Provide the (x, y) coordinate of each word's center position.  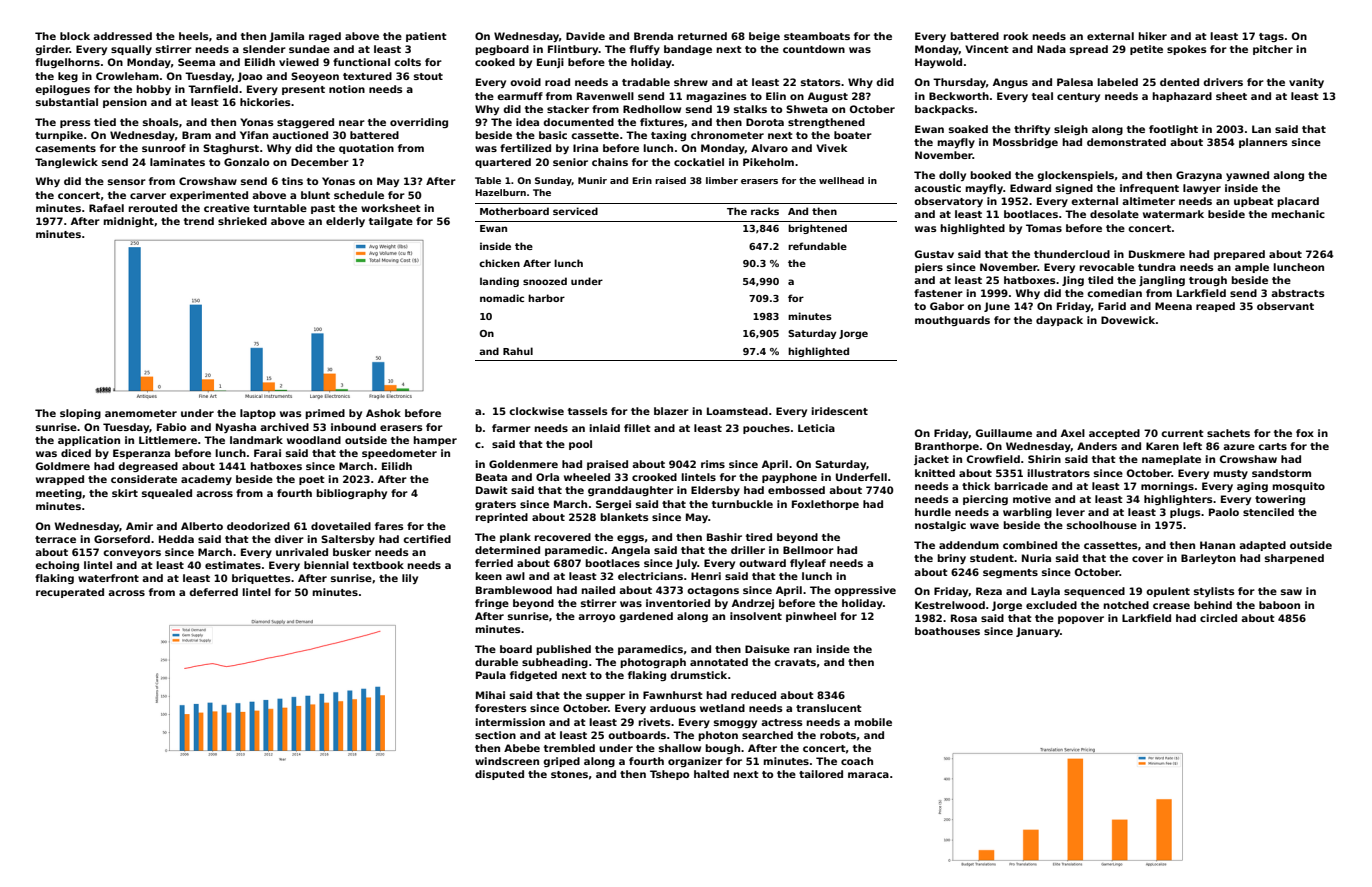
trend (199, 221)
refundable (817, 246)
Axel (1073, 433)
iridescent (839, 411)
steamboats (817, 36)
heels (194, 36)
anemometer (141, 413)
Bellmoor (808, 550)
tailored (821, 774)
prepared (1239, 255)
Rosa (964, 618)
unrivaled (302, 552)
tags (1271, 37)
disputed (499, 775)
